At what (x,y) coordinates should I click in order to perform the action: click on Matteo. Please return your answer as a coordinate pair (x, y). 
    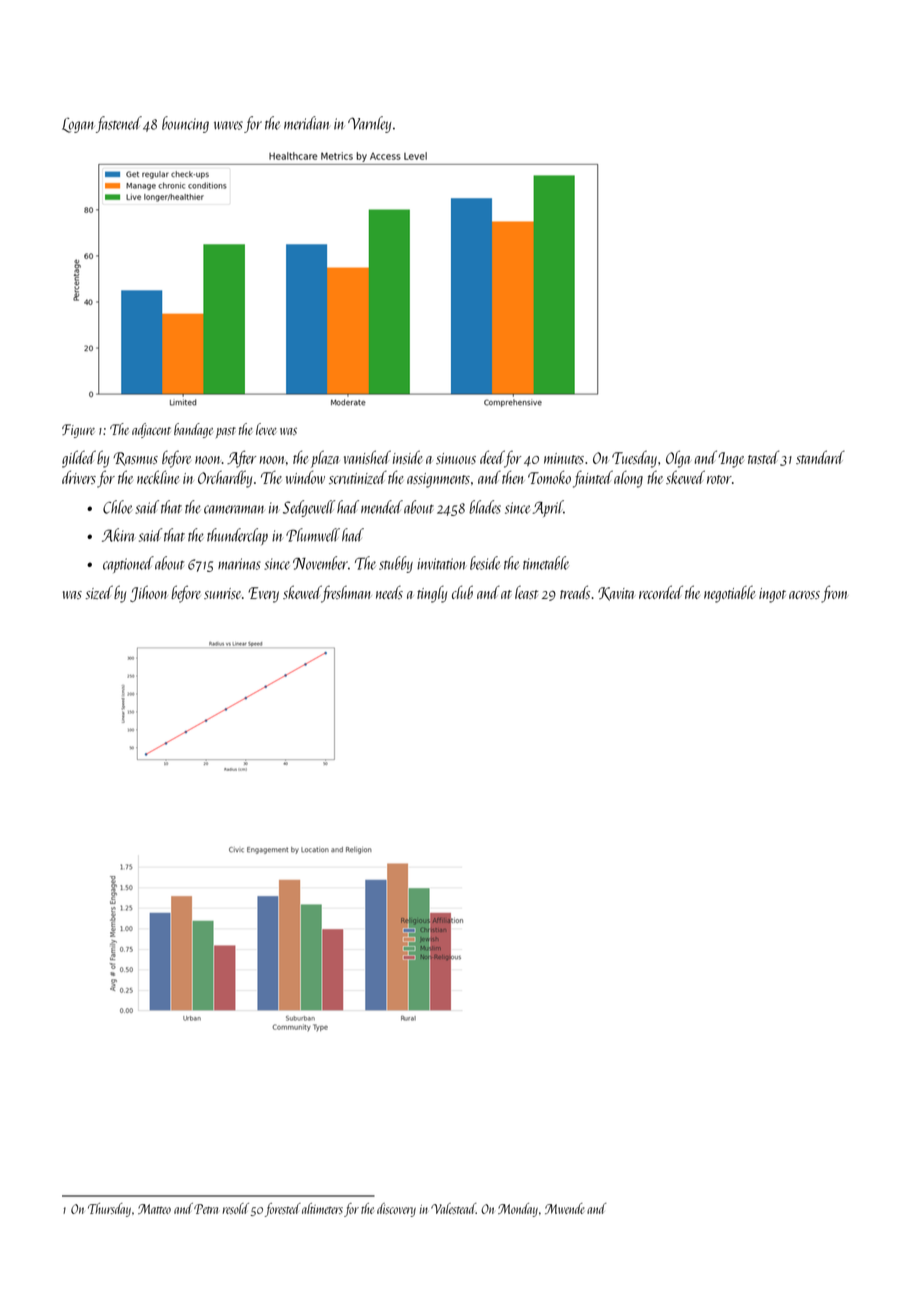
    Looking at the image, I should click on (154, 1209).
